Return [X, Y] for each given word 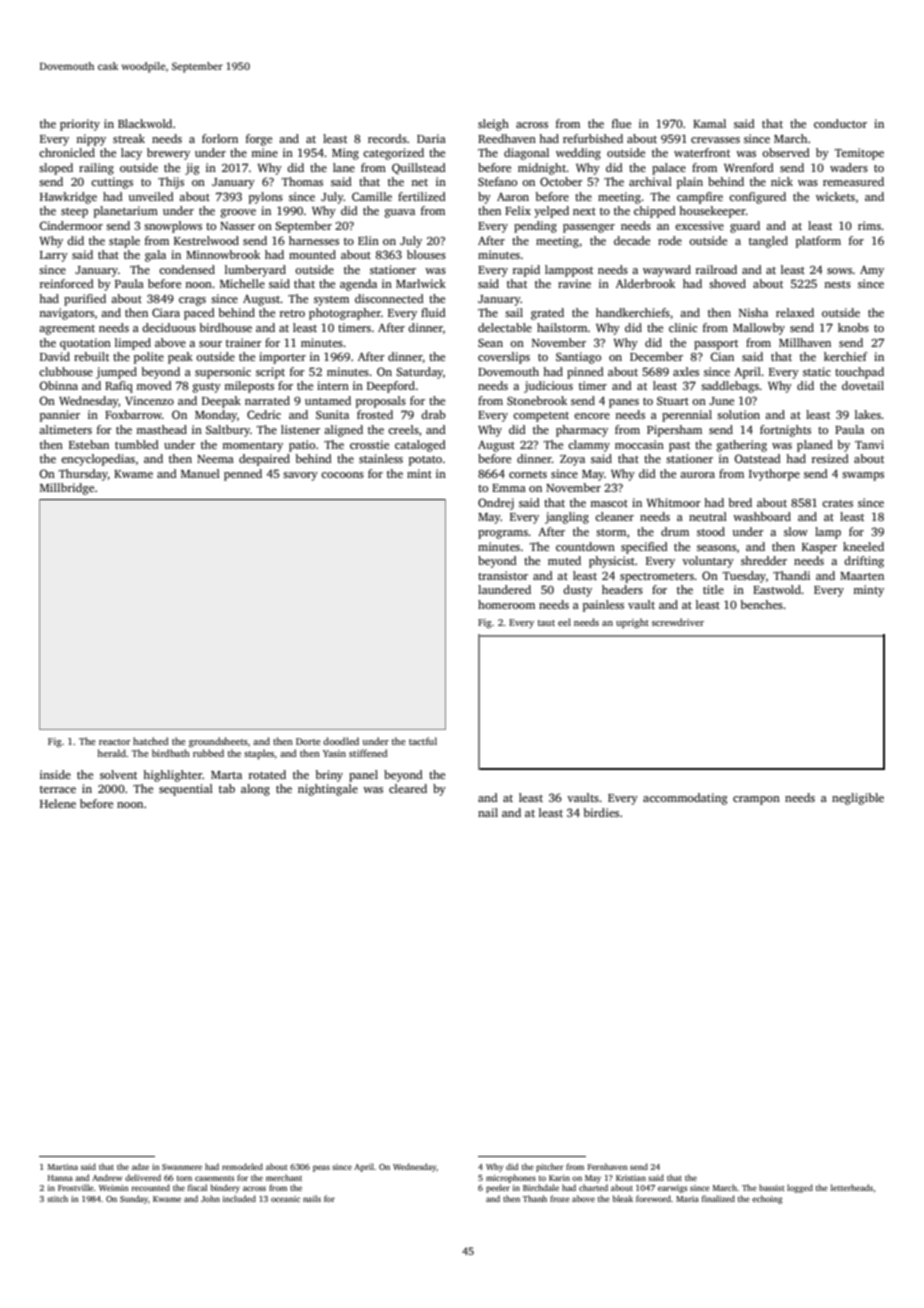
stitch [57, 1198]
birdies [601, 812]
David [55, 356]
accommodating [685, 799]
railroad [716, 269]
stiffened [368, 753]
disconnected [389, 298]
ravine [574, 283]
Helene [58, 803]
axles [686, 371]
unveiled [151, 196]
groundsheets [218, 742]
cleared [408, 788]
